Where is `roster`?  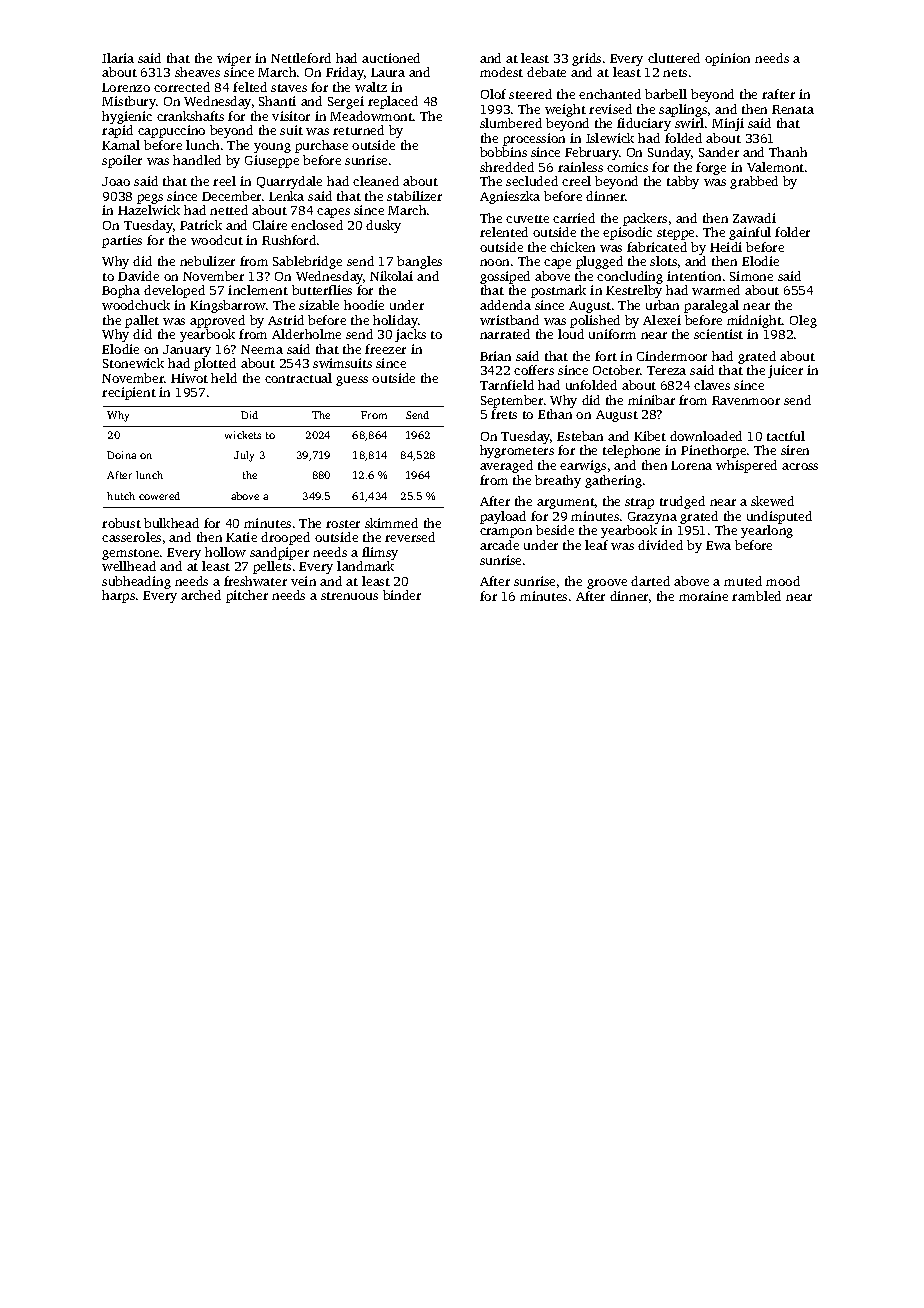
roster is located at coordinates (343, 524).
